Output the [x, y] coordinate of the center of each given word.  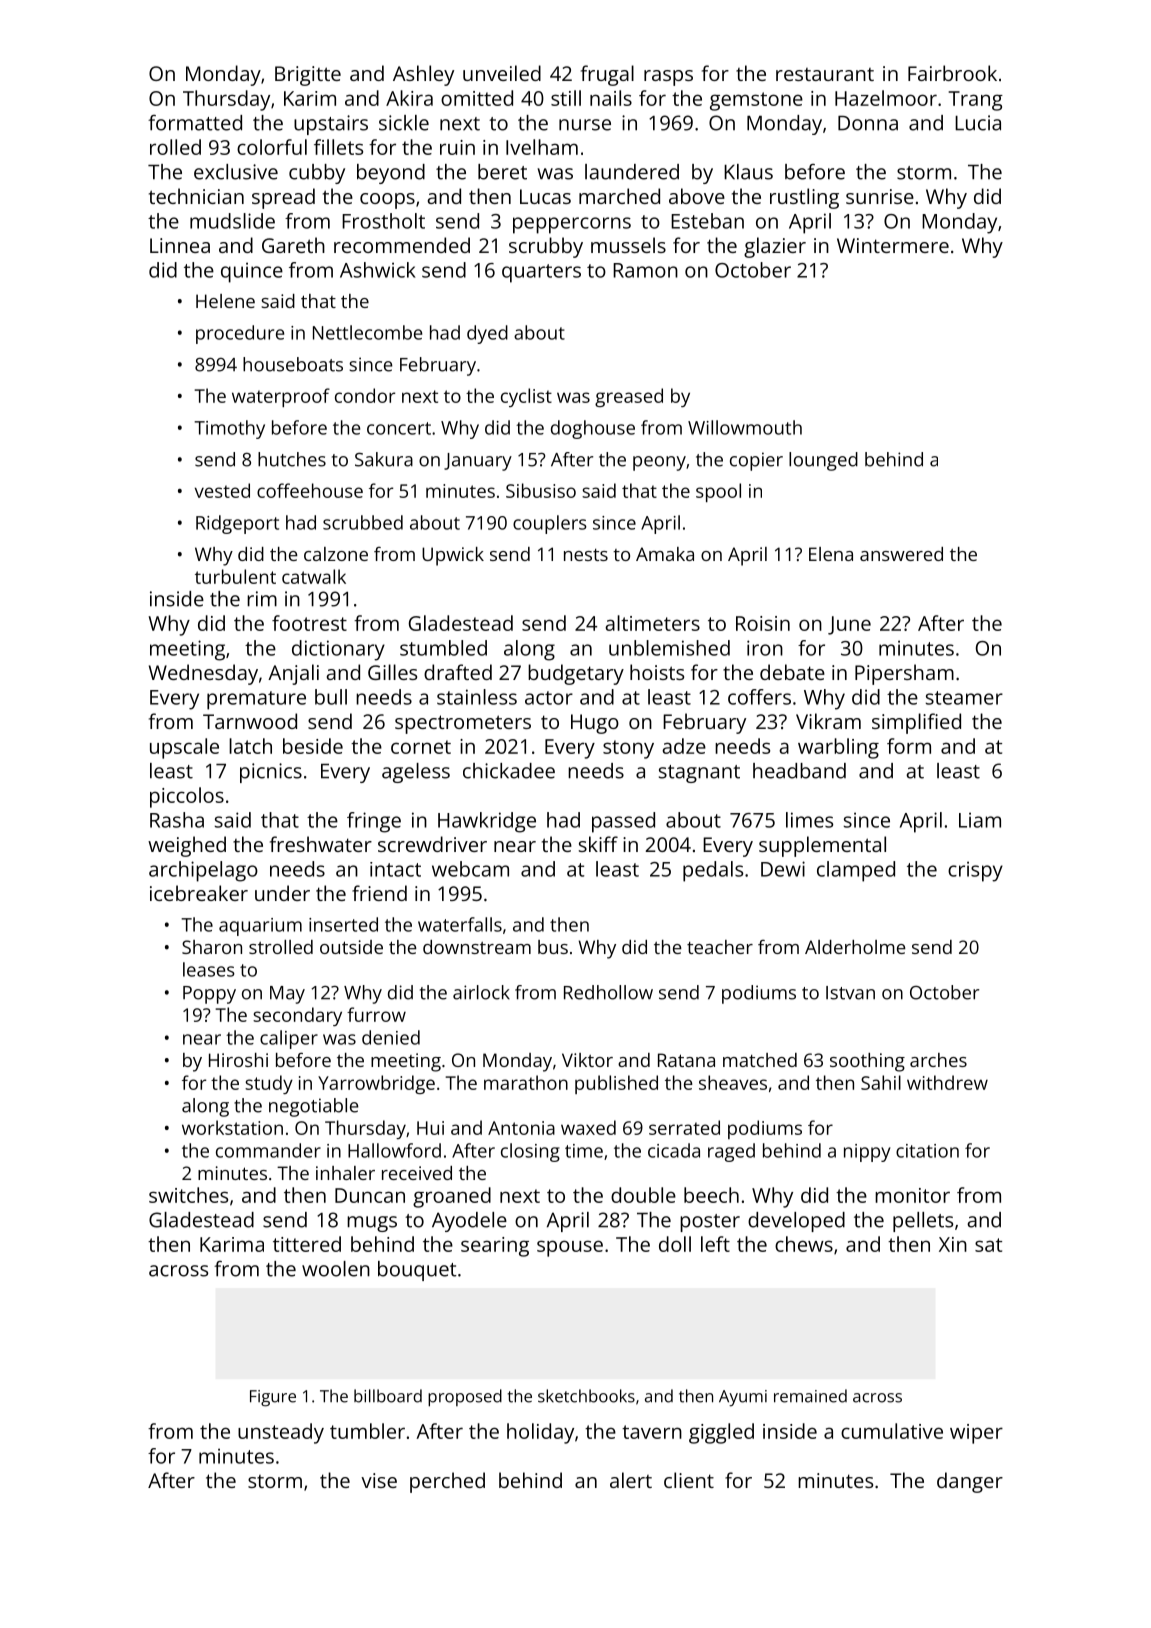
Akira [409, 98]
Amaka [665, 554]
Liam [980, 820]
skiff [598, 844]
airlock [481, 992]
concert [399, 428]
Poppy [209, 995]
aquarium [260, 927]
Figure [273, 1398]
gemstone [756, 101]
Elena [831, 554]
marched [619, 196]
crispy [975, 871]
